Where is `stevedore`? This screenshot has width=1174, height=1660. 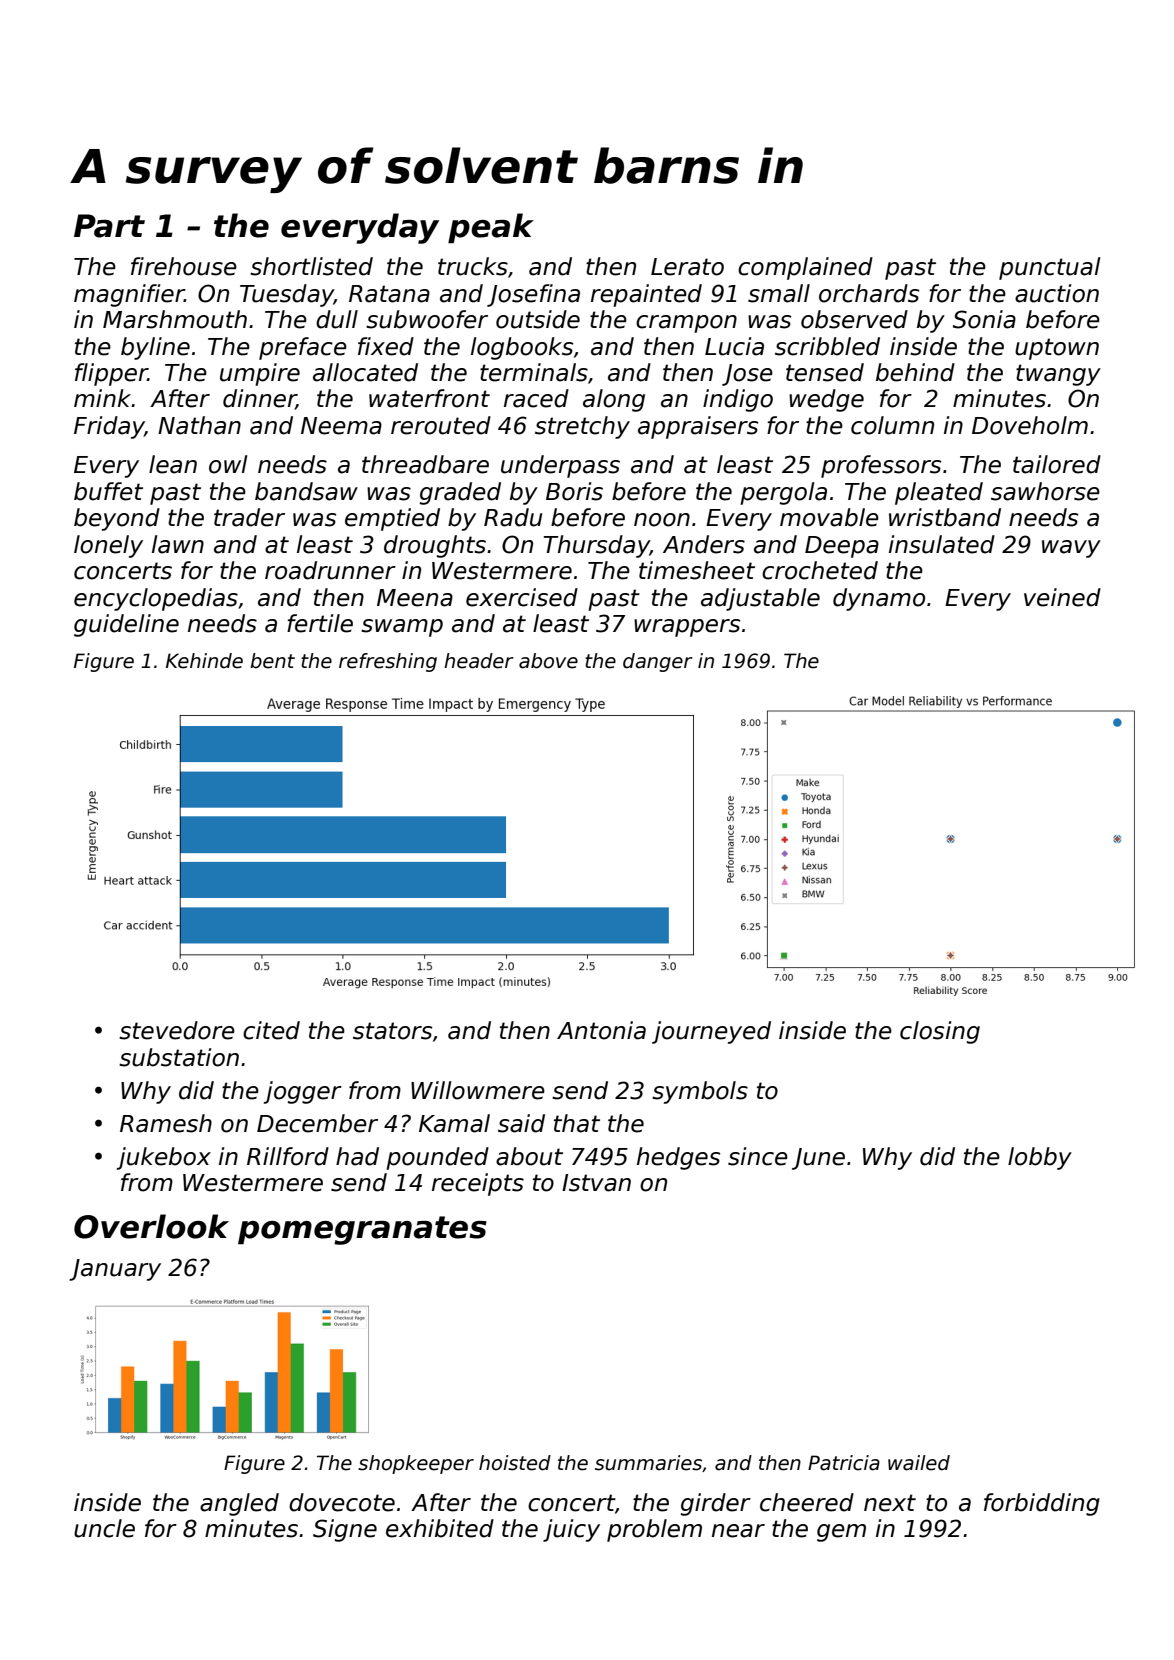
stevedore is located at coordinates (177, 1030).
